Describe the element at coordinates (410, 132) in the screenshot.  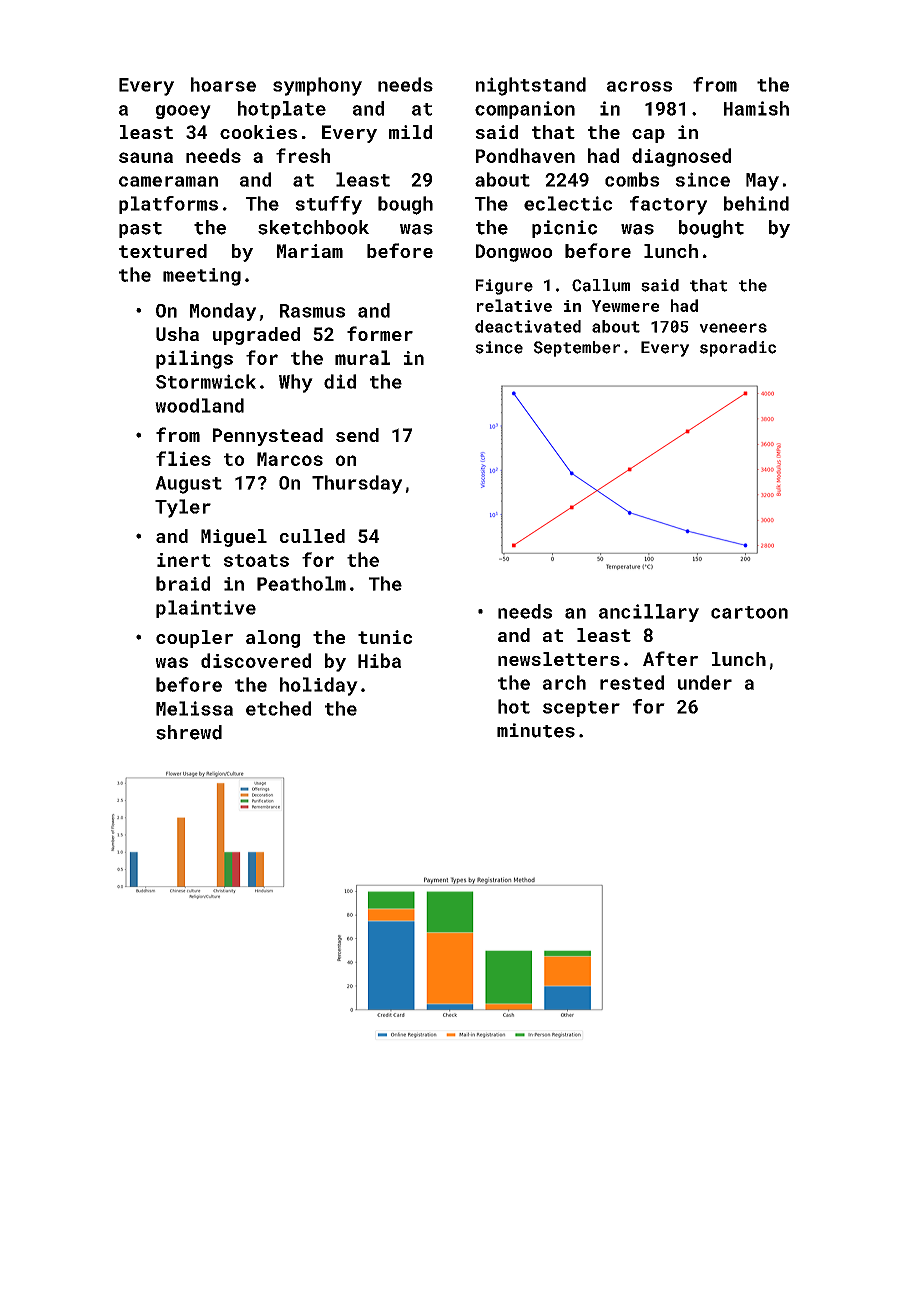
I see `mild` at that location.
